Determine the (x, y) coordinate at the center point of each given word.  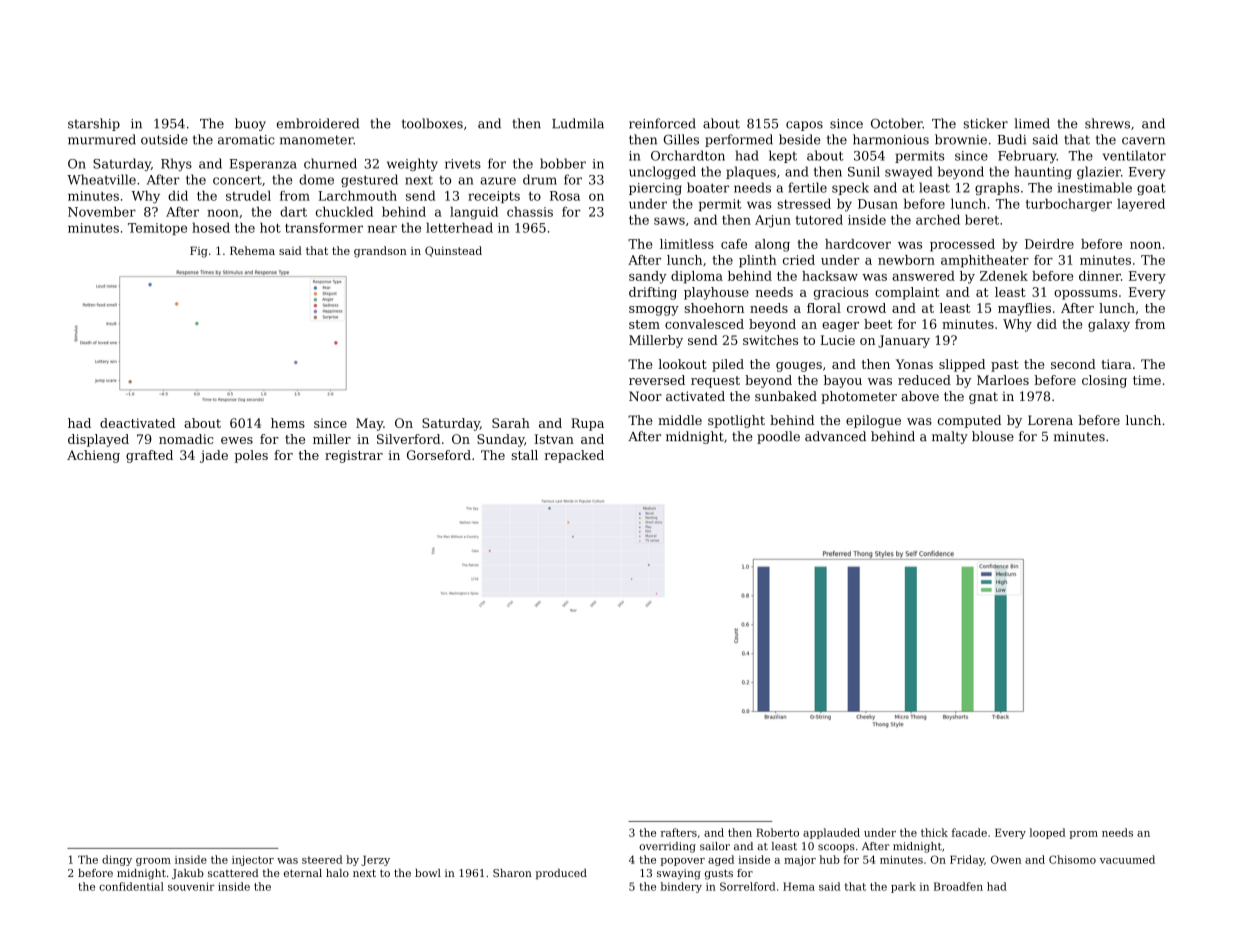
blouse (993, 436)
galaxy (1109, 325)
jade (214, 456)
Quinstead (453, 251)
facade (969, 832)
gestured (369, 180)
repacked (574, 456)
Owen (1006, 859)
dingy (117, 860)
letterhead (459, 227)
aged (721, 860)
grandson (380, 252)
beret (982, 219)
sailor (715, 846)
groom (153, 862)
